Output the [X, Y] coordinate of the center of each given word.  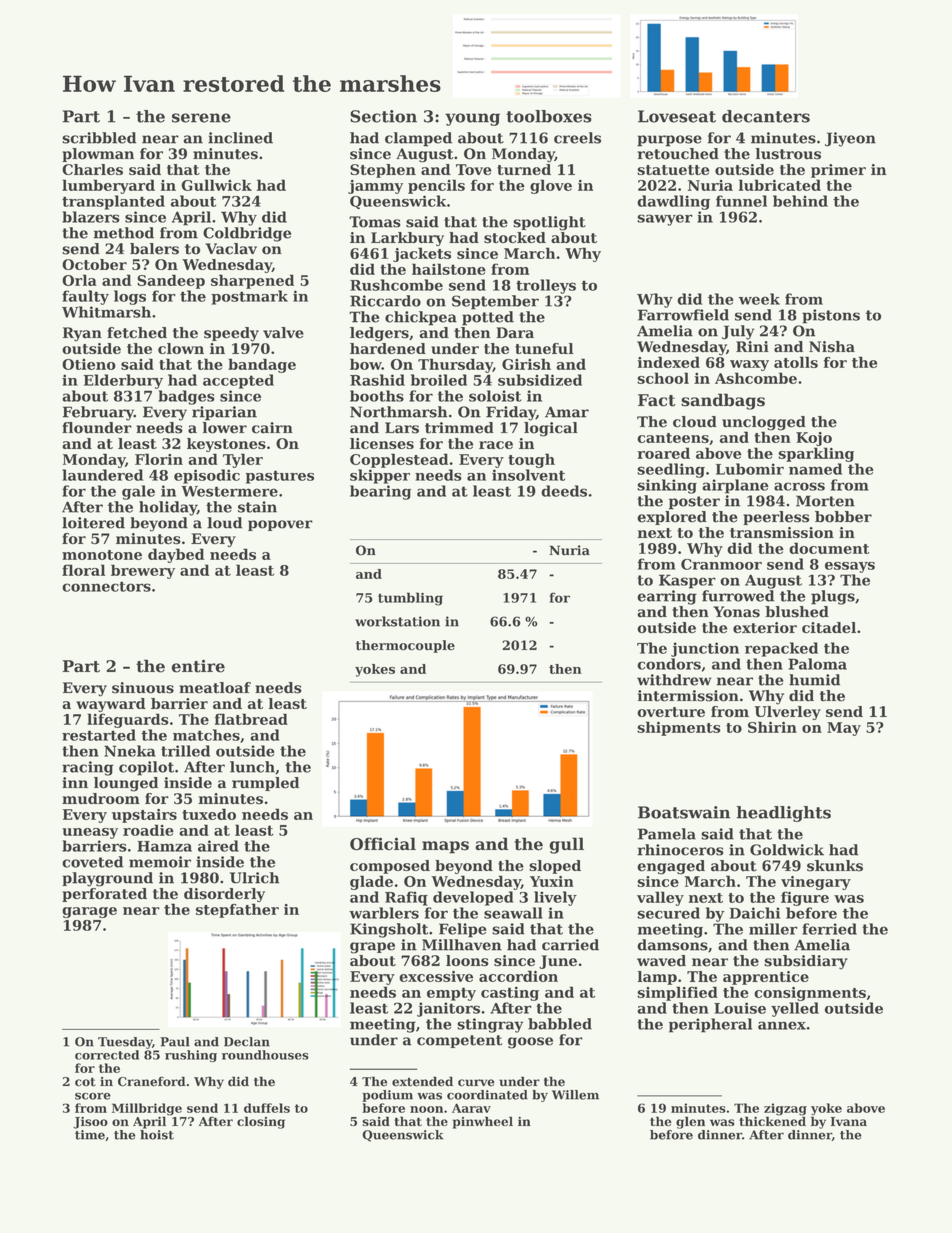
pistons [831, 316]
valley [660, 898]
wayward [111, 705]
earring [667, 597]
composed [390, 867]
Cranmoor [721, 564]
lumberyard [108, 186]
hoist [157, 1135]
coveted [93, 862]
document [829, 548]
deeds [564, 491]
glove [551, 186]
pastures [280, 477]
